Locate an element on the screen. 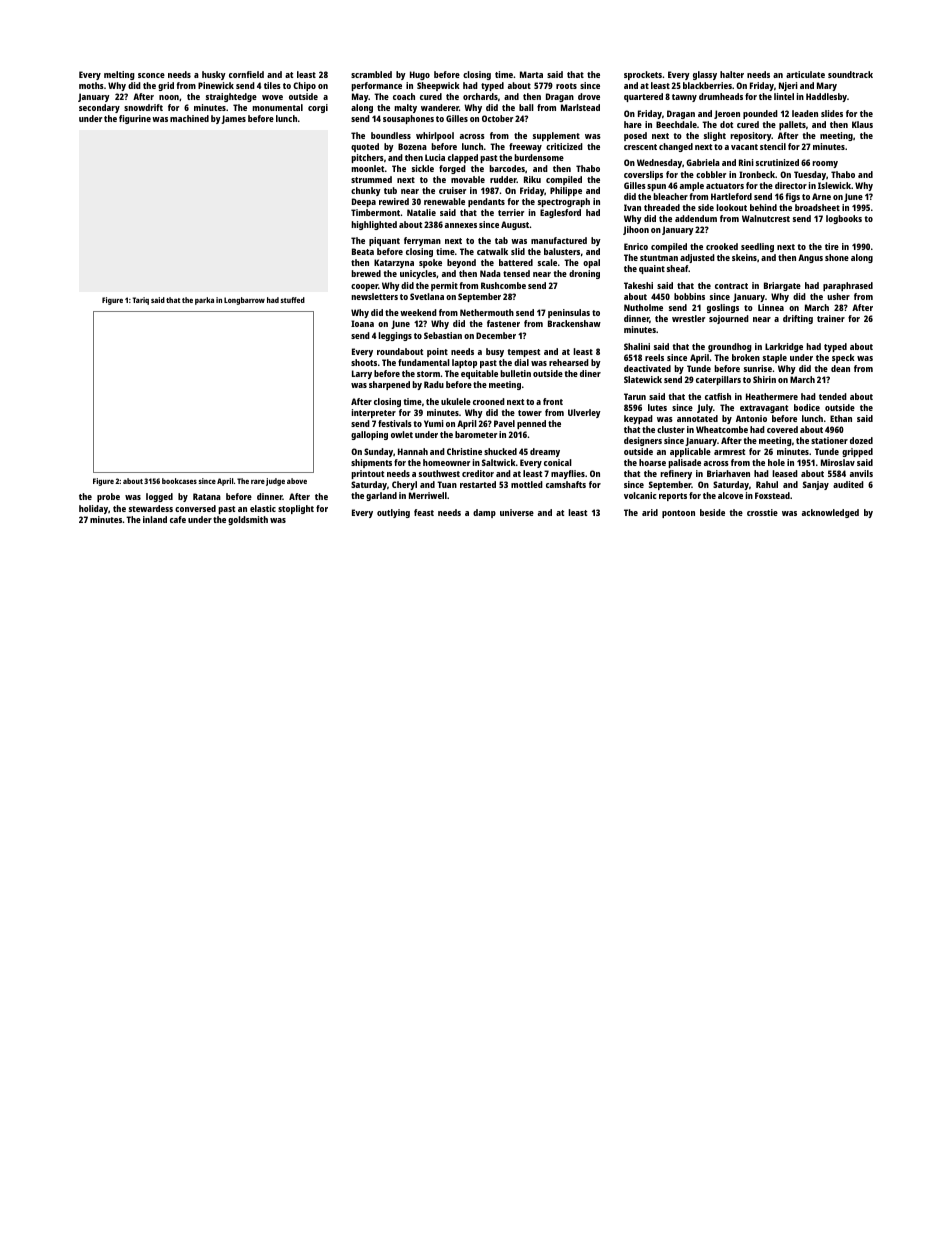  Marta is located at coordinates (531, 74).
